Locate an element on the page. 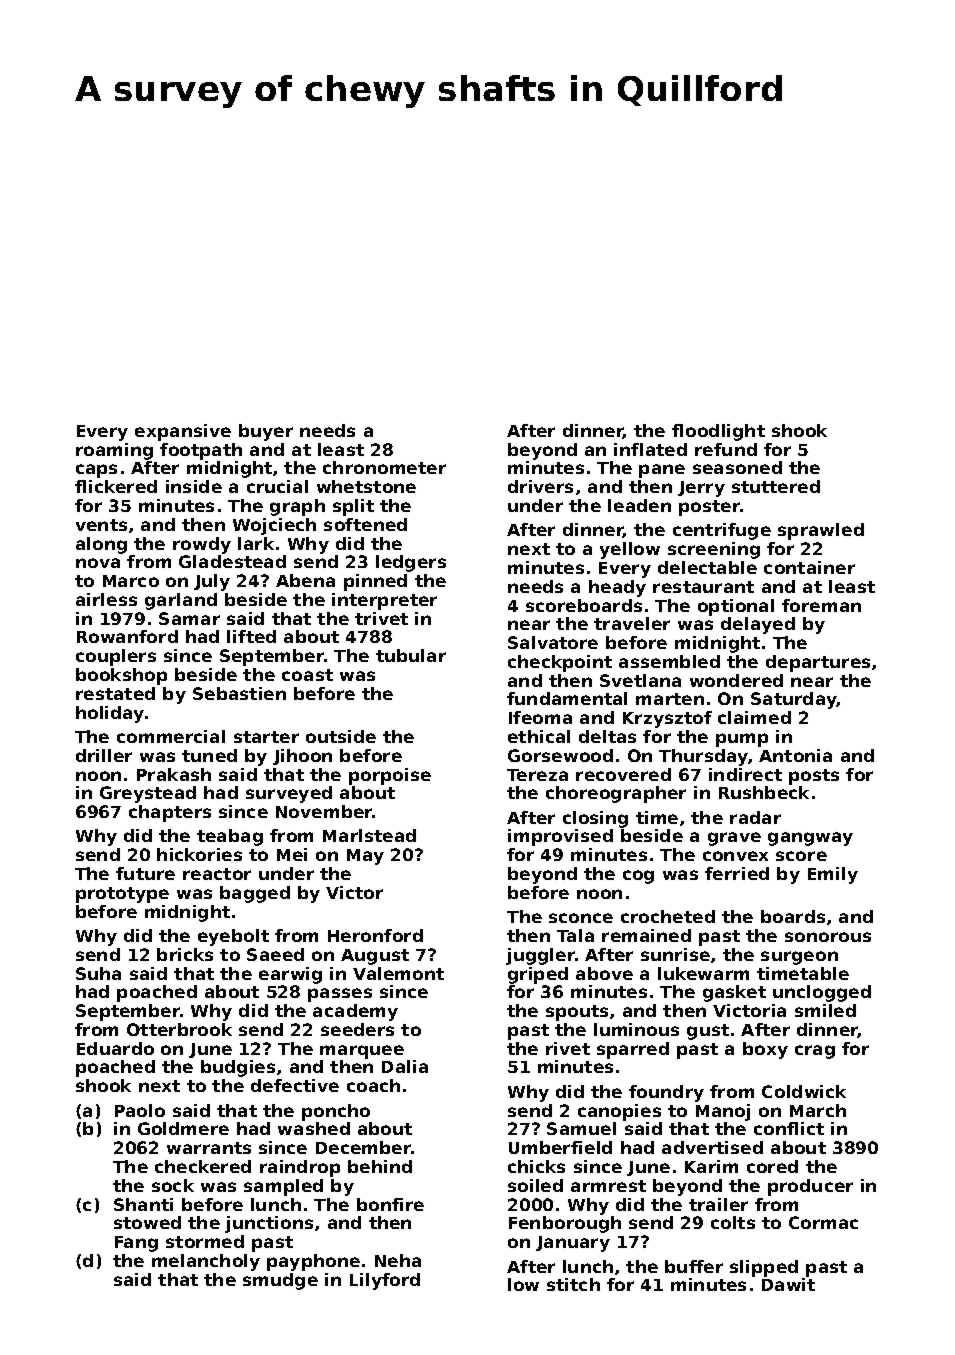 The height and width of the page is (1355, 955). Heronford is located at coordinates (375, 935).
